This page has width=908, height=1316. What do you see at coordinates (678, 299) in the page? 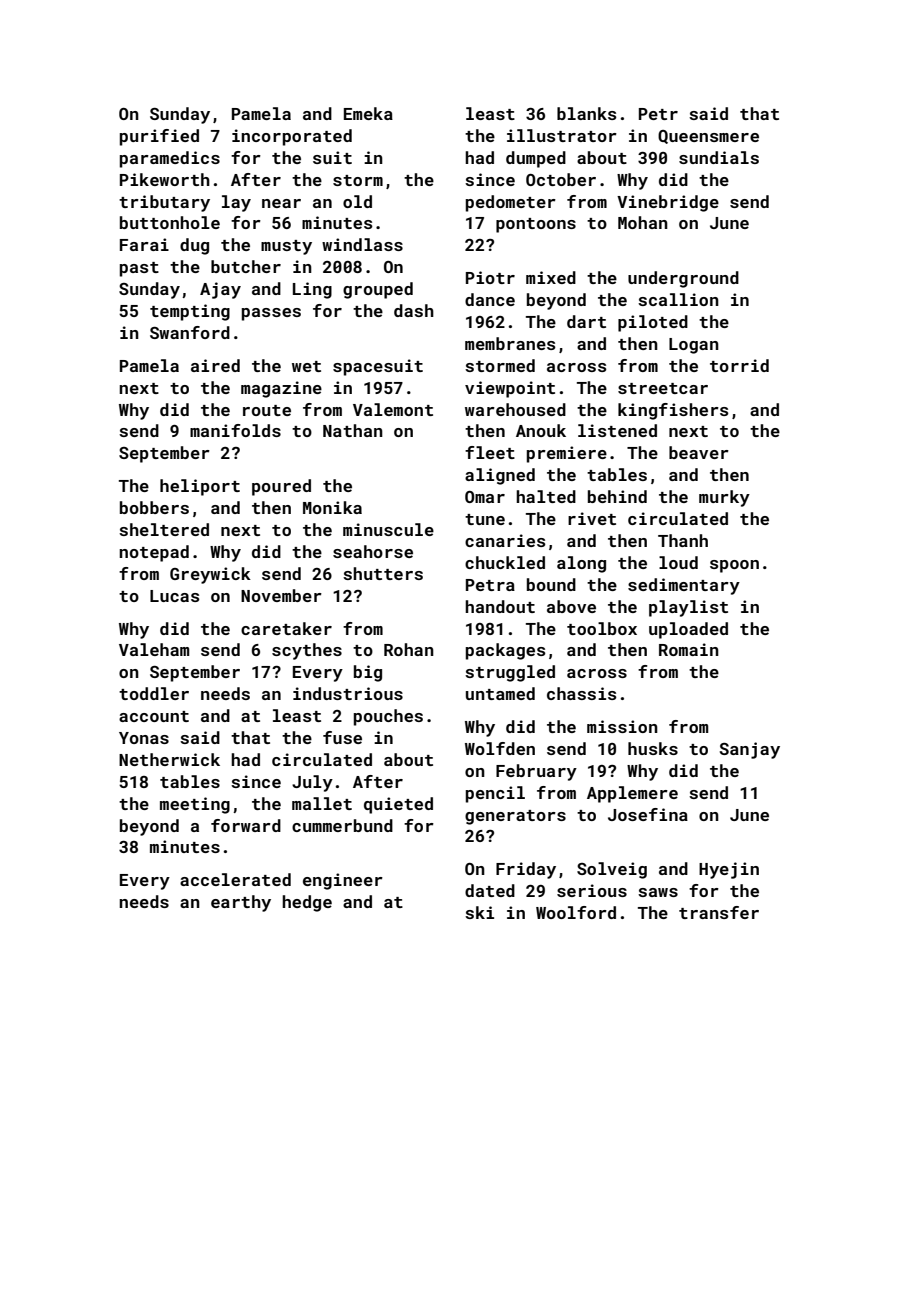
I see `scallion` at bounding box center [678, 299].
